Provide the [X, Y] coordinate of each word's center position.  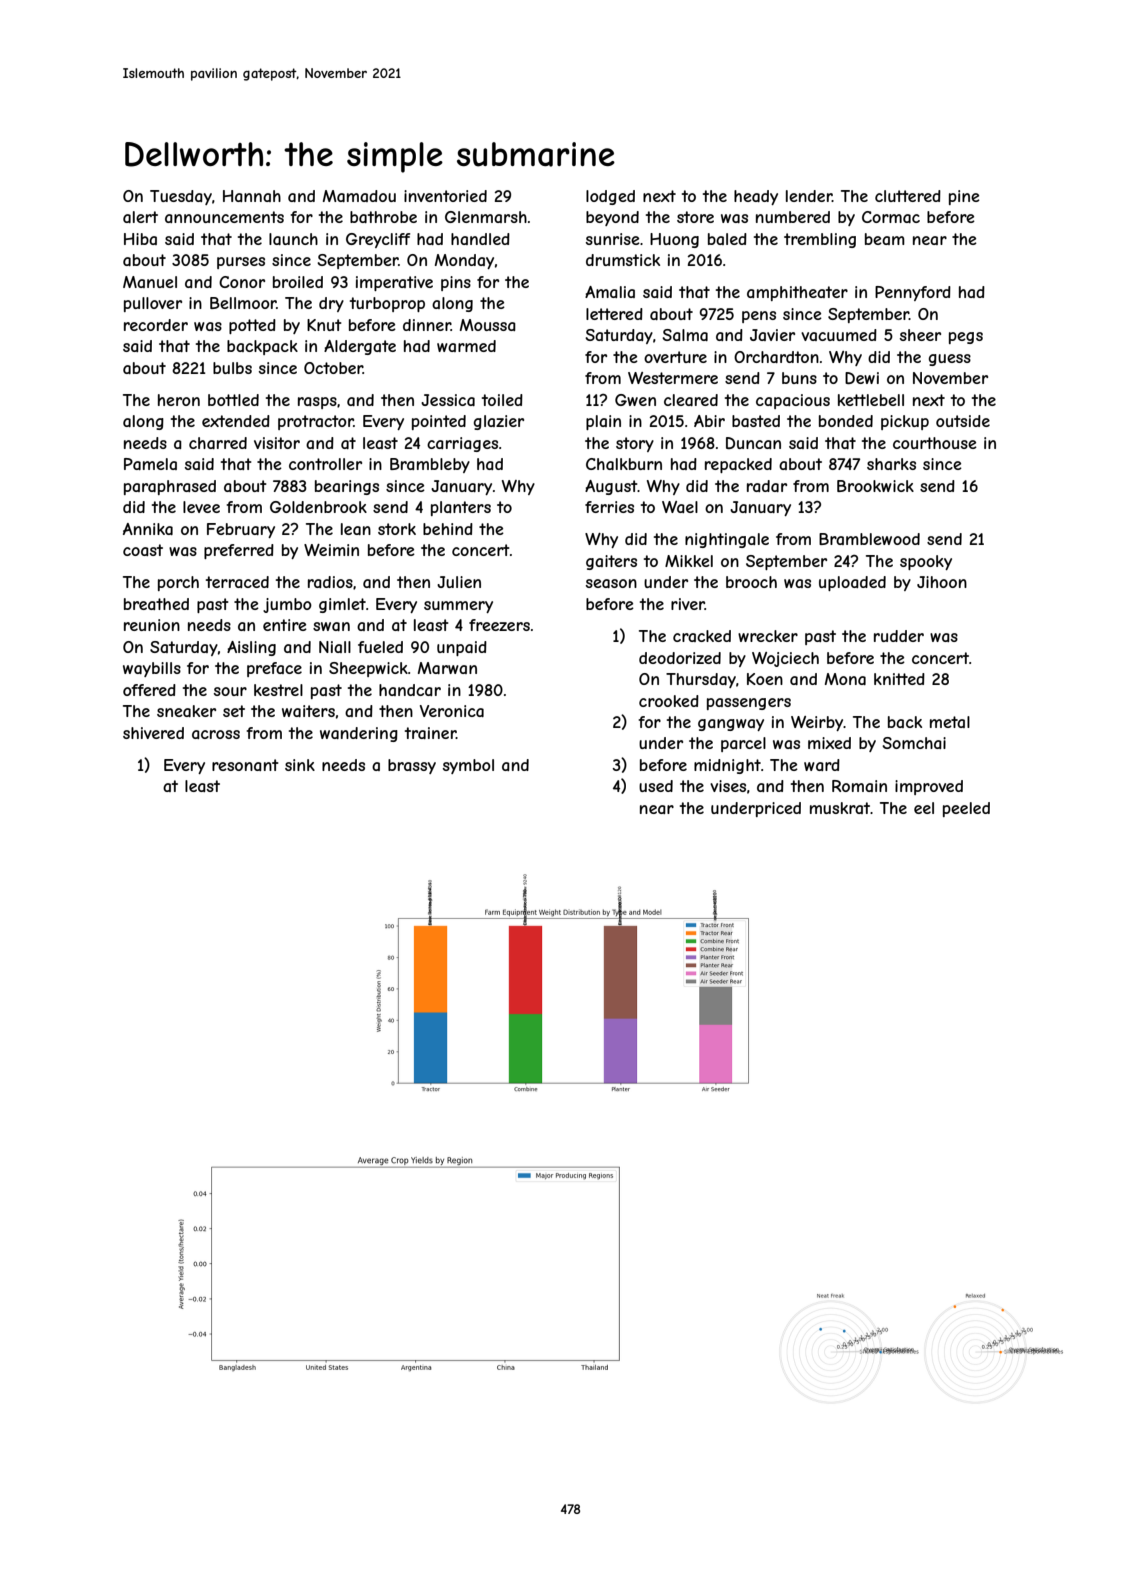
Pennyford [913, 293]
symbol [468, 766]
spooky [926, 562]
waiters [308, 711]
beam [885, 239]
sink [300, 765]
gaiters [611, 562]
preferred [239, 551]
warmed [466, 346]
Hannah [252, 196]
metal [950, 722]
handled [480, 239]
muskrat [840, 808]
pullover [153, 304]
